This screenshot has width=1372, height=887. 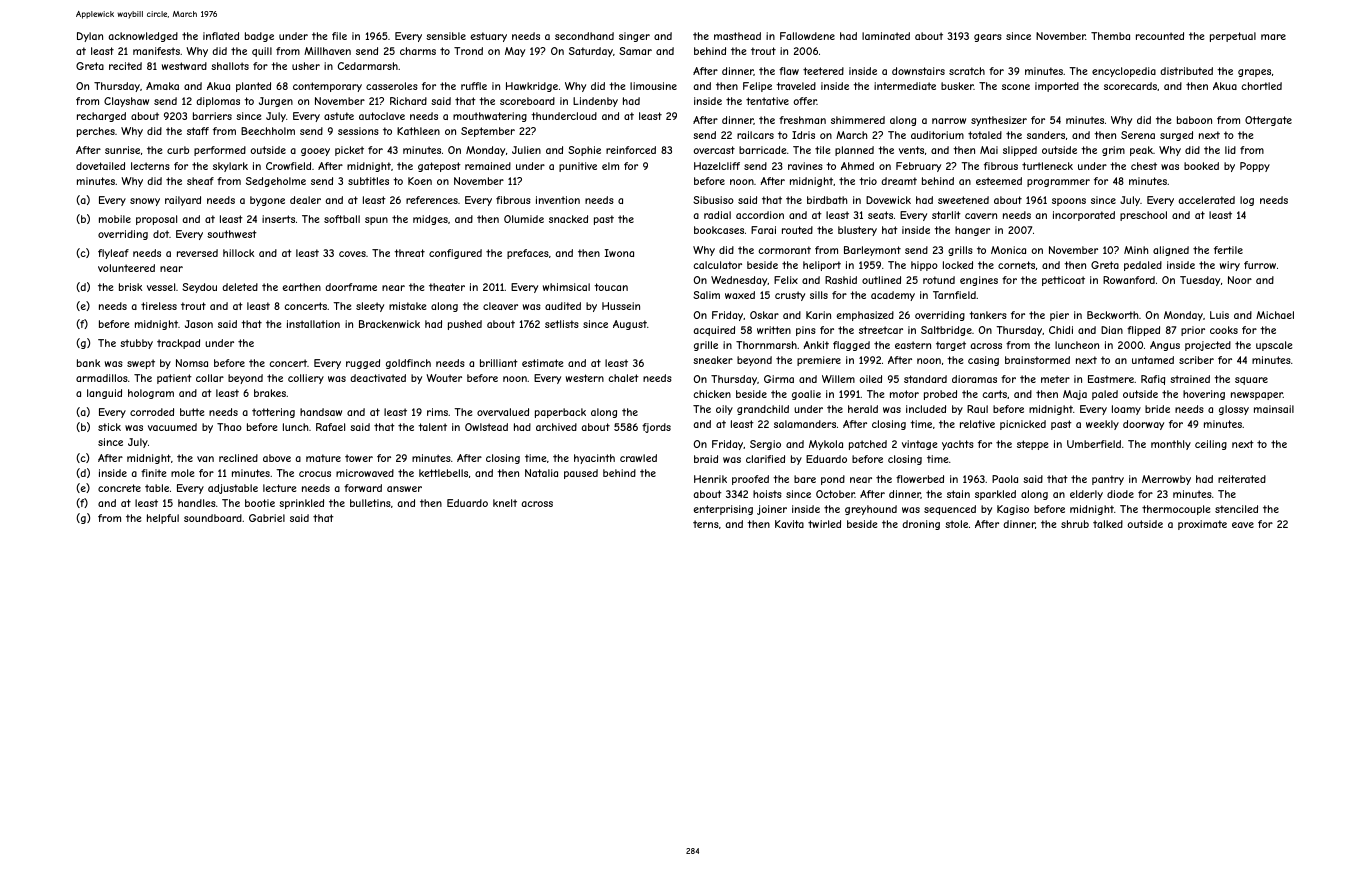 I want to click on helpful, so click(x=163, y=519).
